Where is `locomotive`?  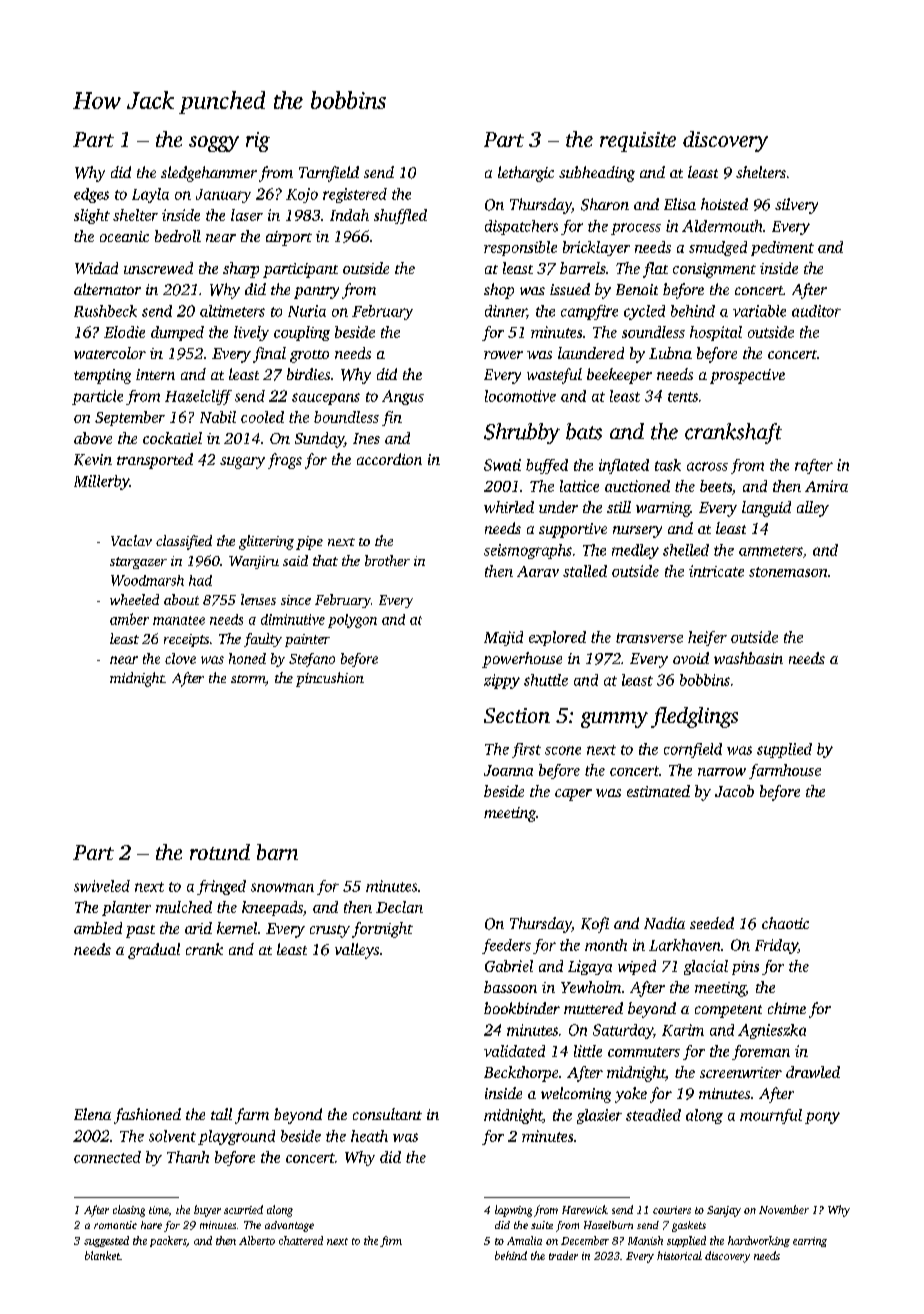
locomotive is located at coordinates (520, 396).
